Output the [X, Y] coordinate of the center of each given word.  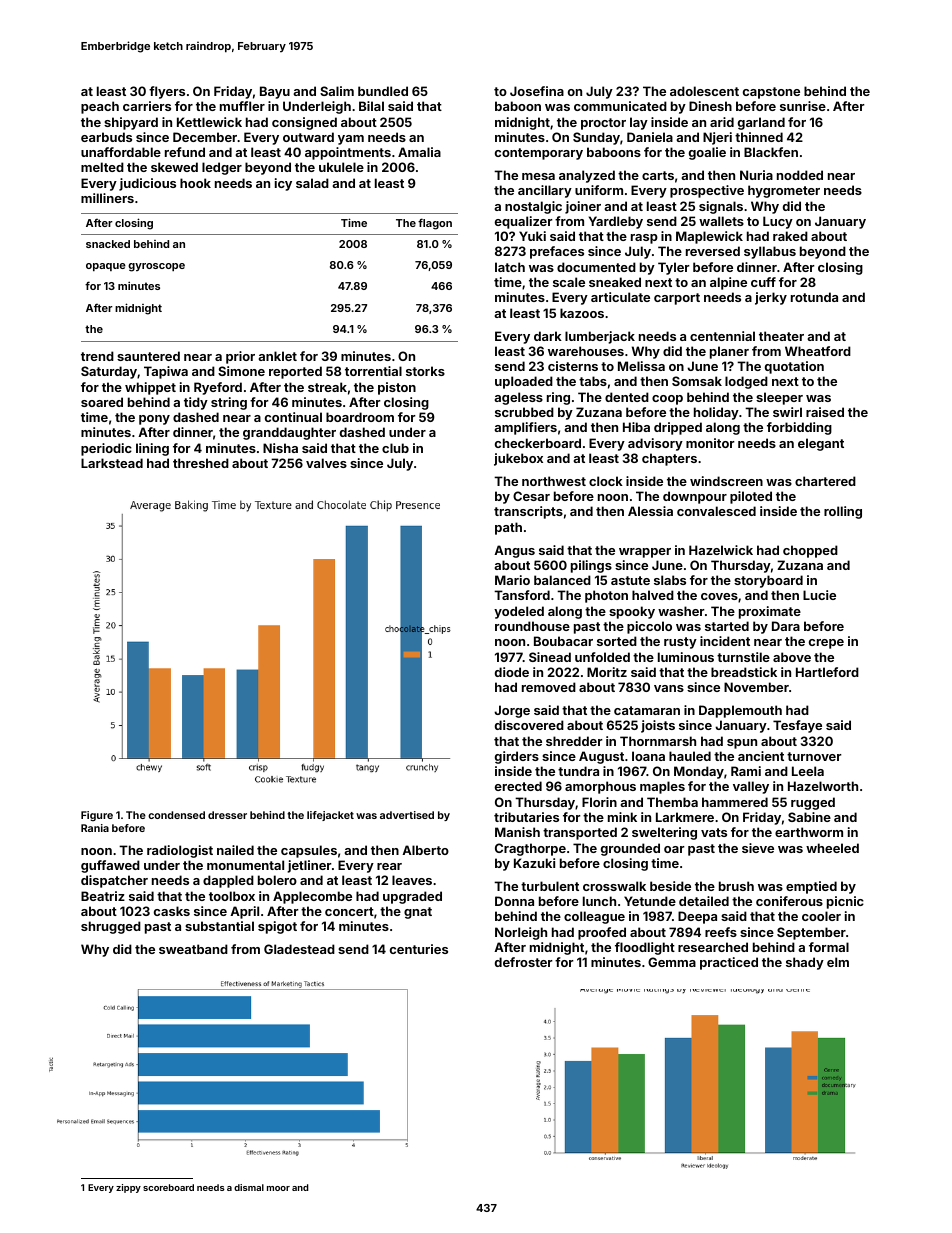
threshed [201, 463]
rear [389, 866]
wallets [721, 221]
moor [278, 1188]
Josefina [537, 91]
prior [240, 357]
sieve [758, 848]
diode [512, 672]
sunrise [803, 106]
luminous [686, 657]
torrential [373, 371]
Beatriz [103, 896]
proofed [602, 933]
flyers [167, 92]
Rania [95, 828]
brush [736, 886]
